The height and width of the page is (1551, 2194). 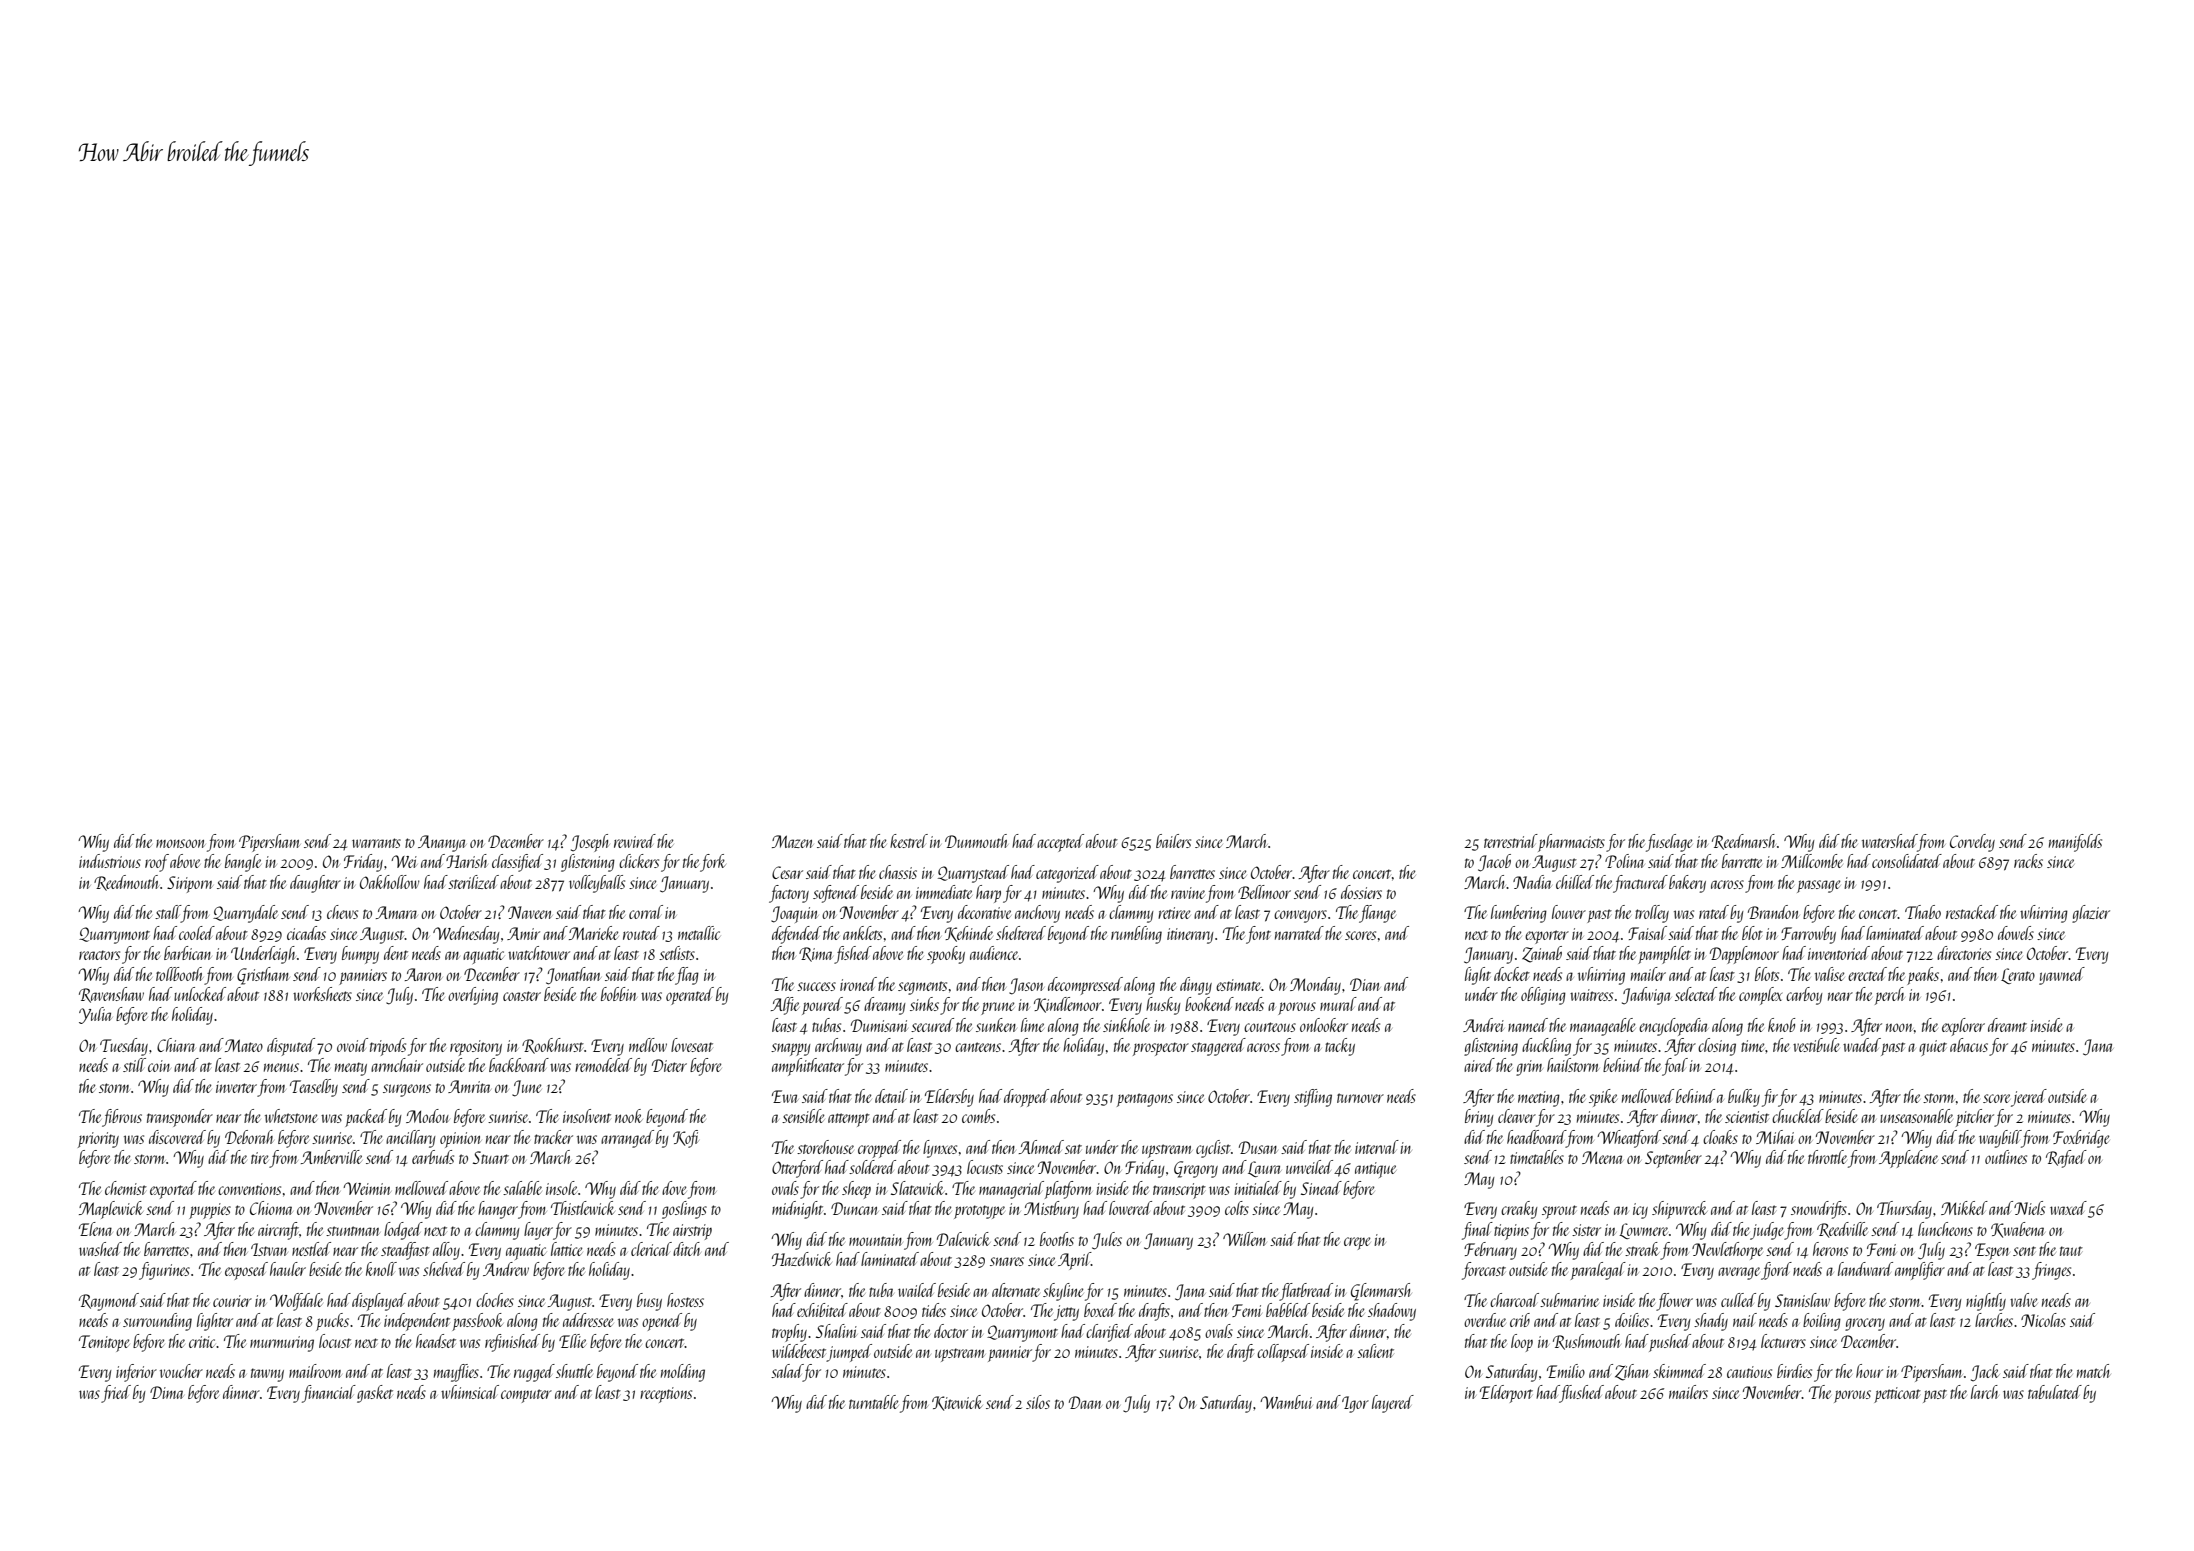 What do you see at coordinates (2091, 914) in the page?
I see `glazier` at bounding box center [2091, 914].
